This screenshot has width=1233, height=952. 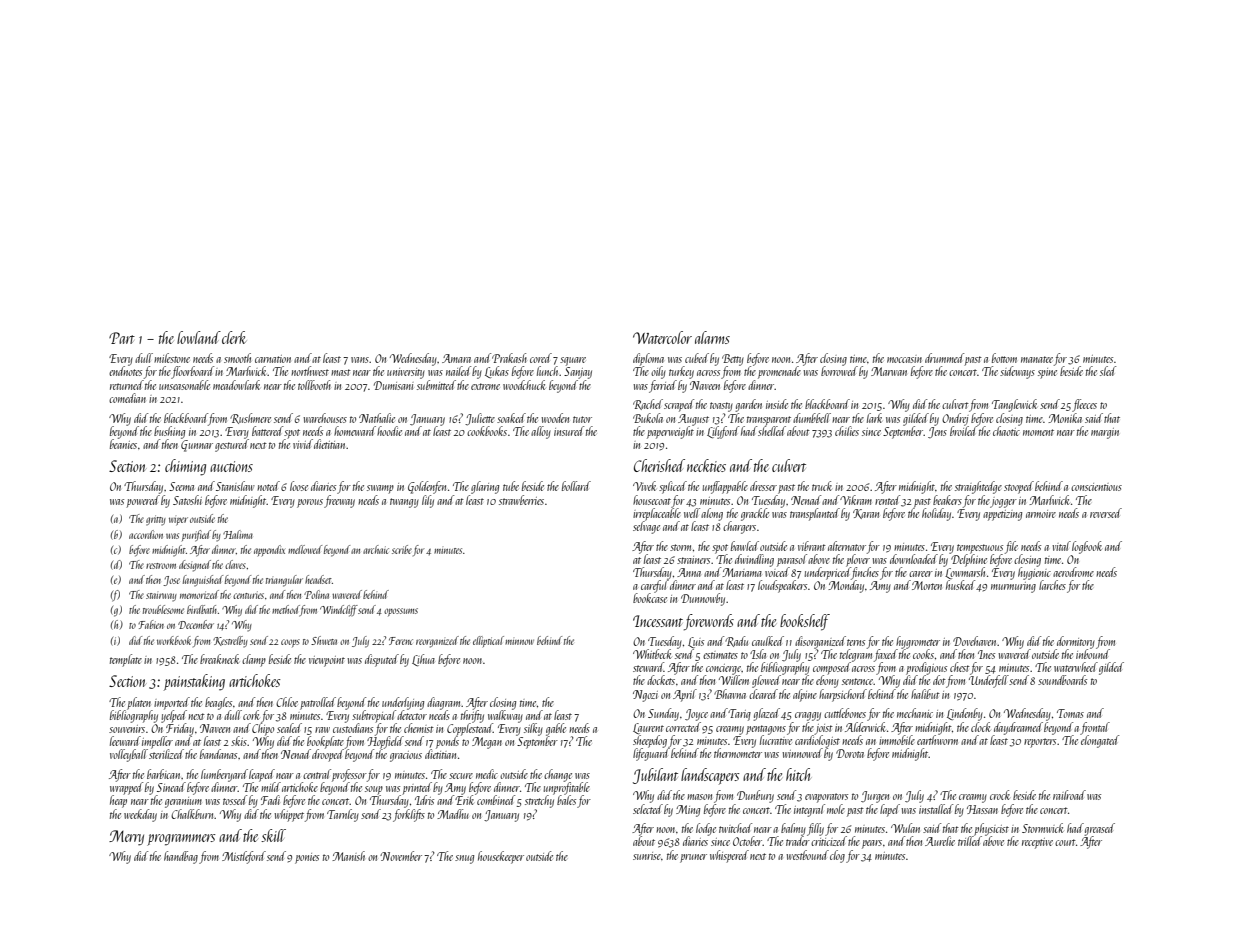 What do you see at coordinates (151, 624) in the screenshot?
I see `Fabien` at bounding box center [151, 624].
